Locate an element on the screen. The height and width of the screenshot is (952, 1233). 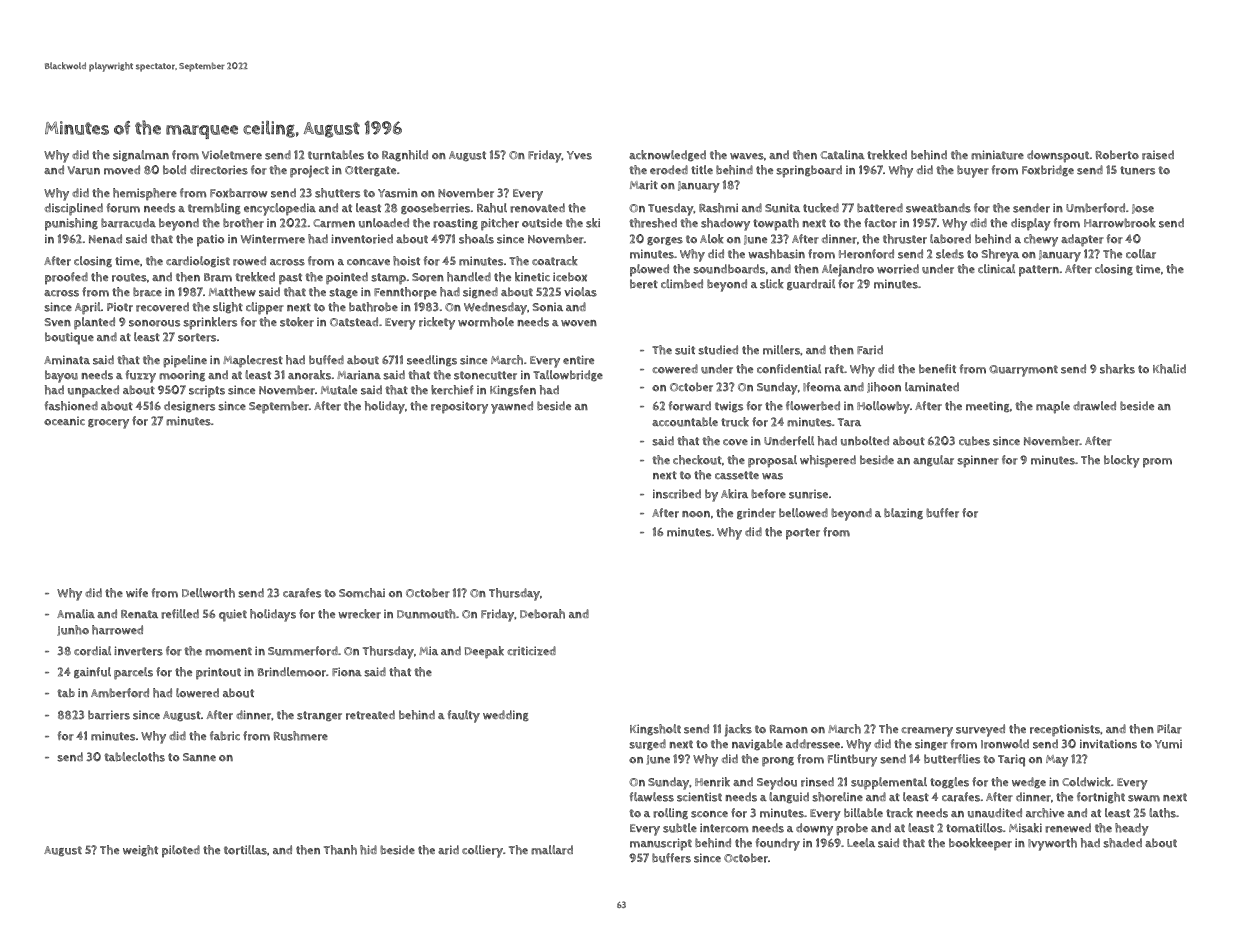
raft is located at coordinates (834, 369).
